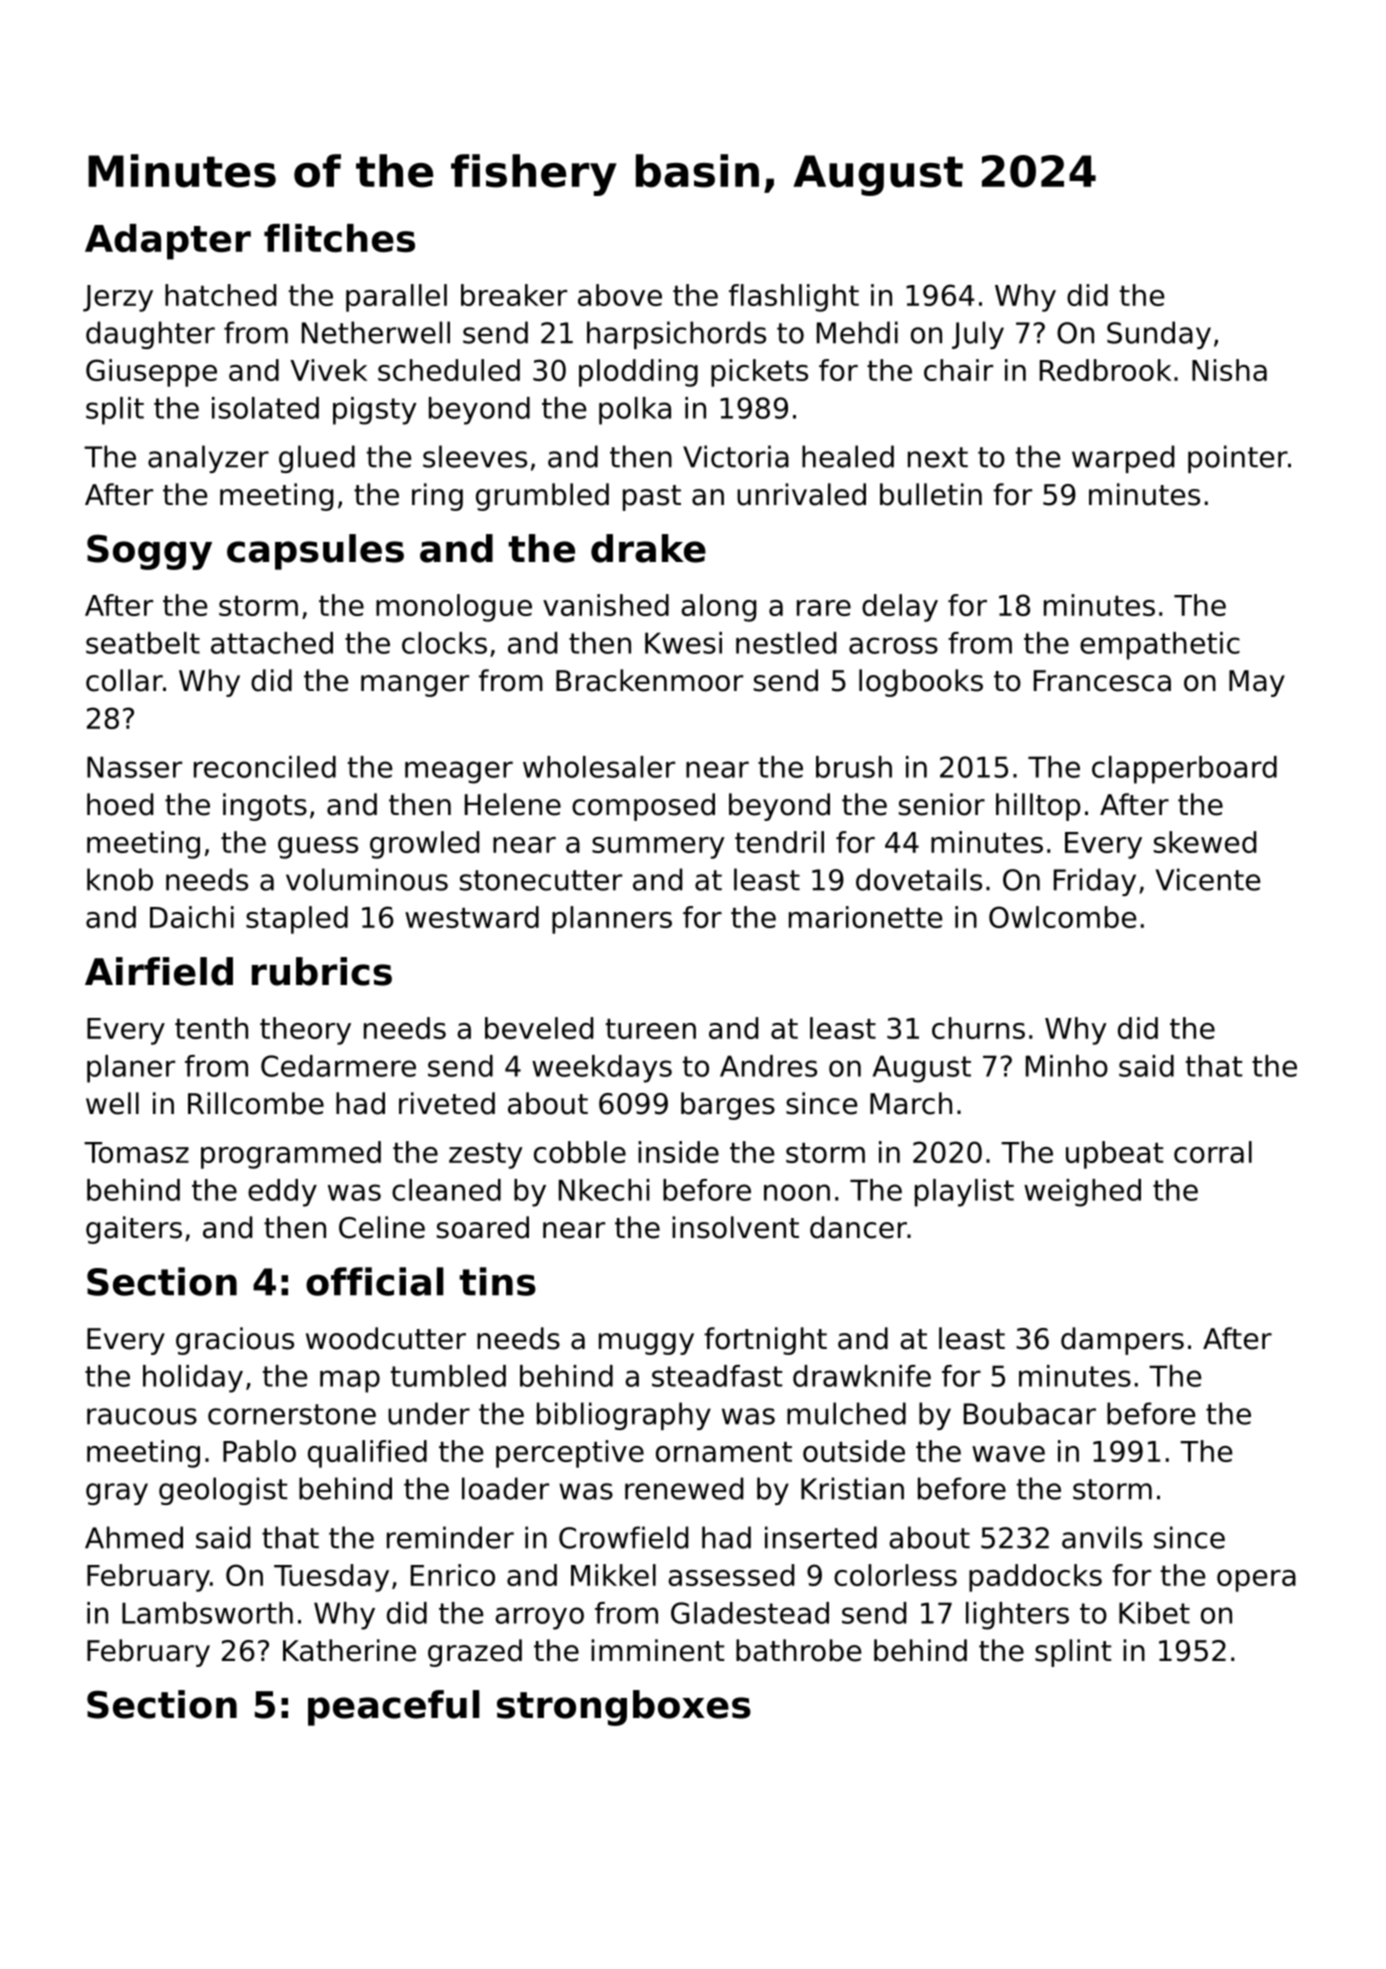 The height and width of the page is (1969, 1386). What do you see at coordinates (118, 298) in the page?
I see `Jerzy` at bounding box center [118, 298].
